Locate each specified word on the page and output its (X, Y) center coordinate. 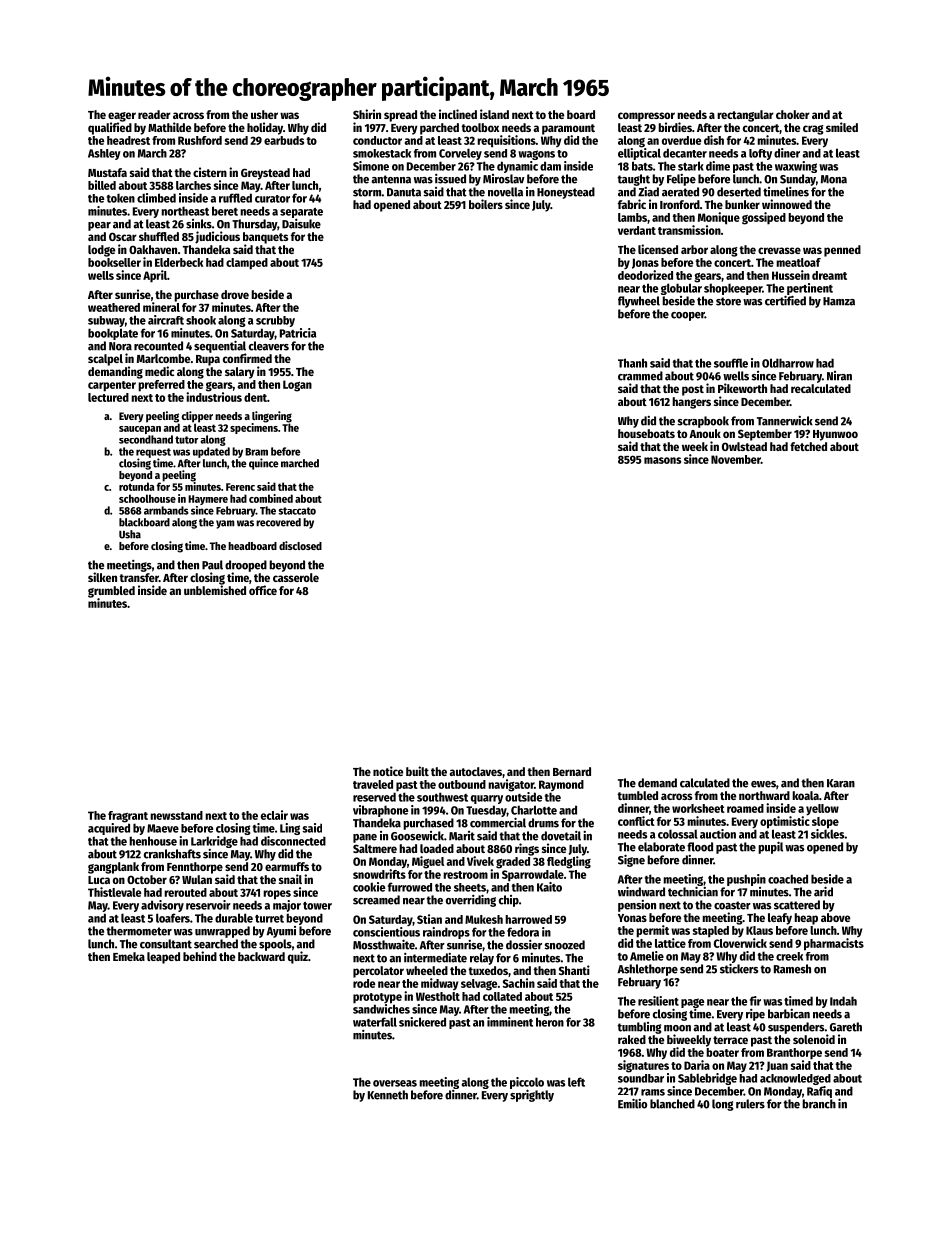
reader (154, 114)
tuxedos (488, 970)
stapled (711, 931)
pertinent (810, 289)
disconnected (293, 841)
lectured (108, 397)
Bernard (572, 771)
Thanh (632, 363)
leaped (163, 958)
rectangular (745, 116)
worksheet (698, 808)
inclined (458, 114)
